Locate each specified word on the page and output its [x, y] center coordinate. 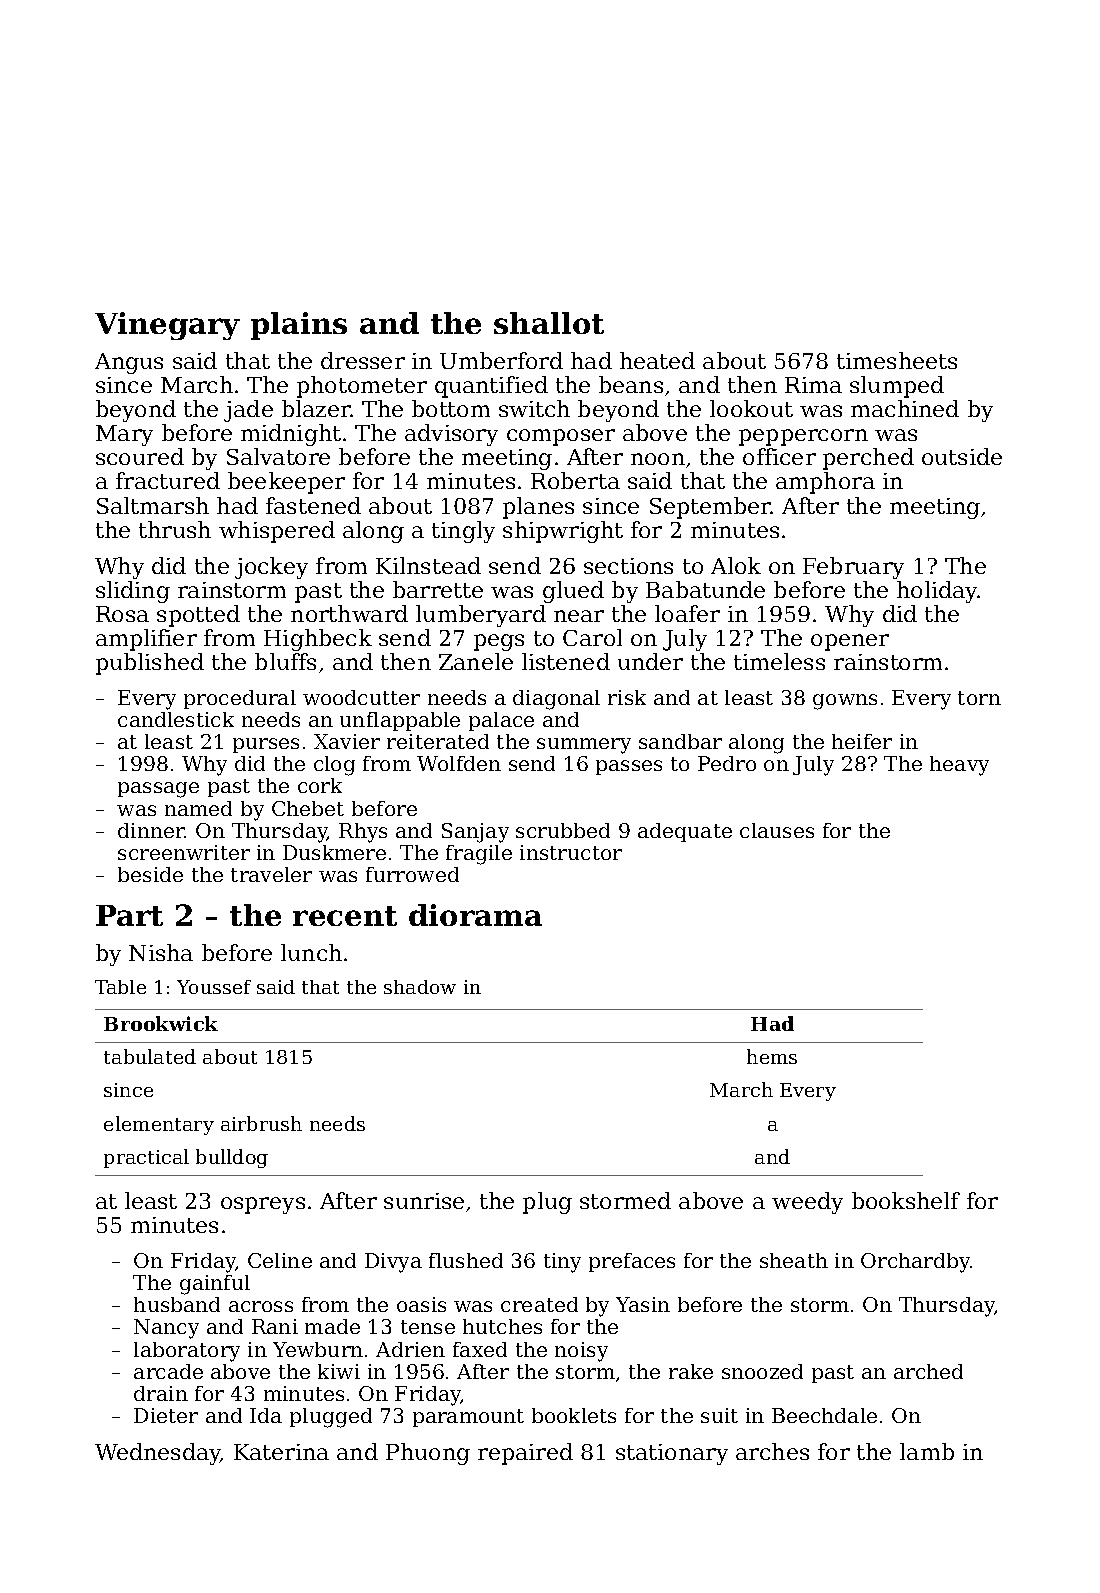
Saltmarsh [153, 505]
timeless [779, 661]
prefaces [632, 1262]
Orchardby [916, 1263]
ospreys [263, 1205]
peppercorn [803, 437]
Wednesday [158, 1454]
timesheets [897, 360]
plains [299, 326]
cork [320, 785]
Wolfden [459, 763]
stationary [672, 1454]
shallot [549, 323]
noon [658, 459]
